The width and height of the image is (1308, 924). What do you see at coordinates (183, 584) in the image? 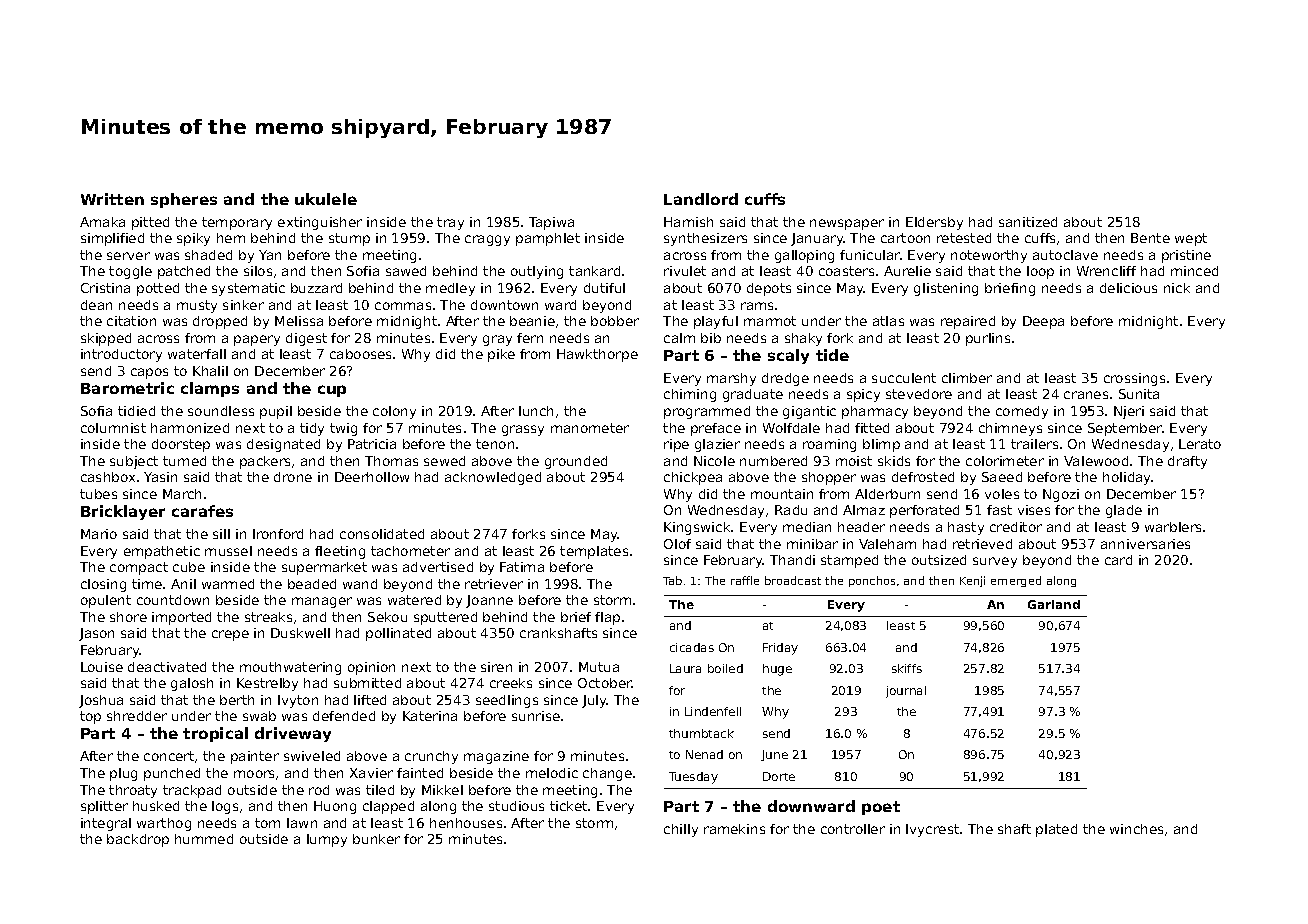
I see `Anil` at bounding box center [183, 584].
